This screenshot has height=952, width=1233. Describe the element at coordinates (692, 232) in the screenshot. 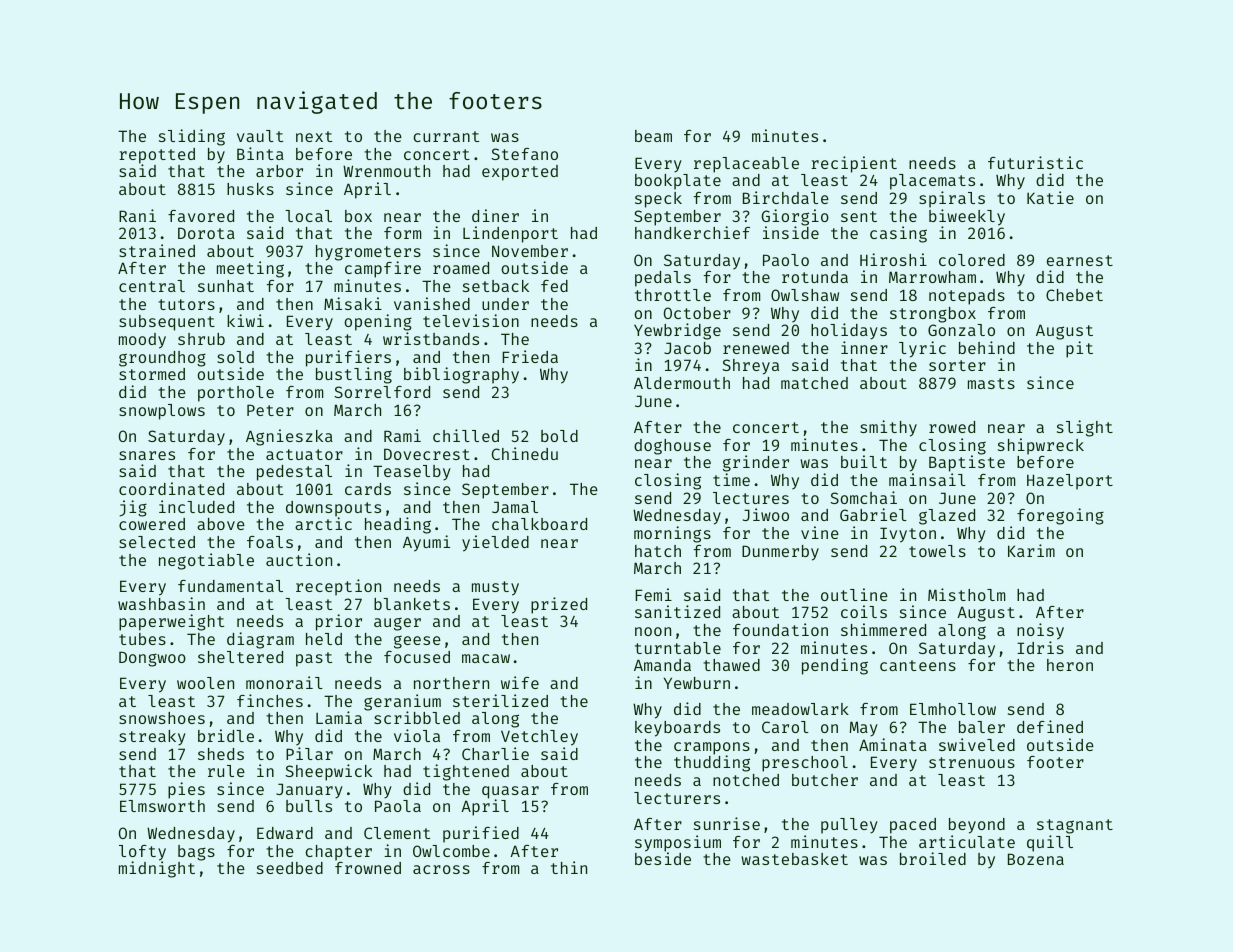

I see `handkerchief` at that location.
